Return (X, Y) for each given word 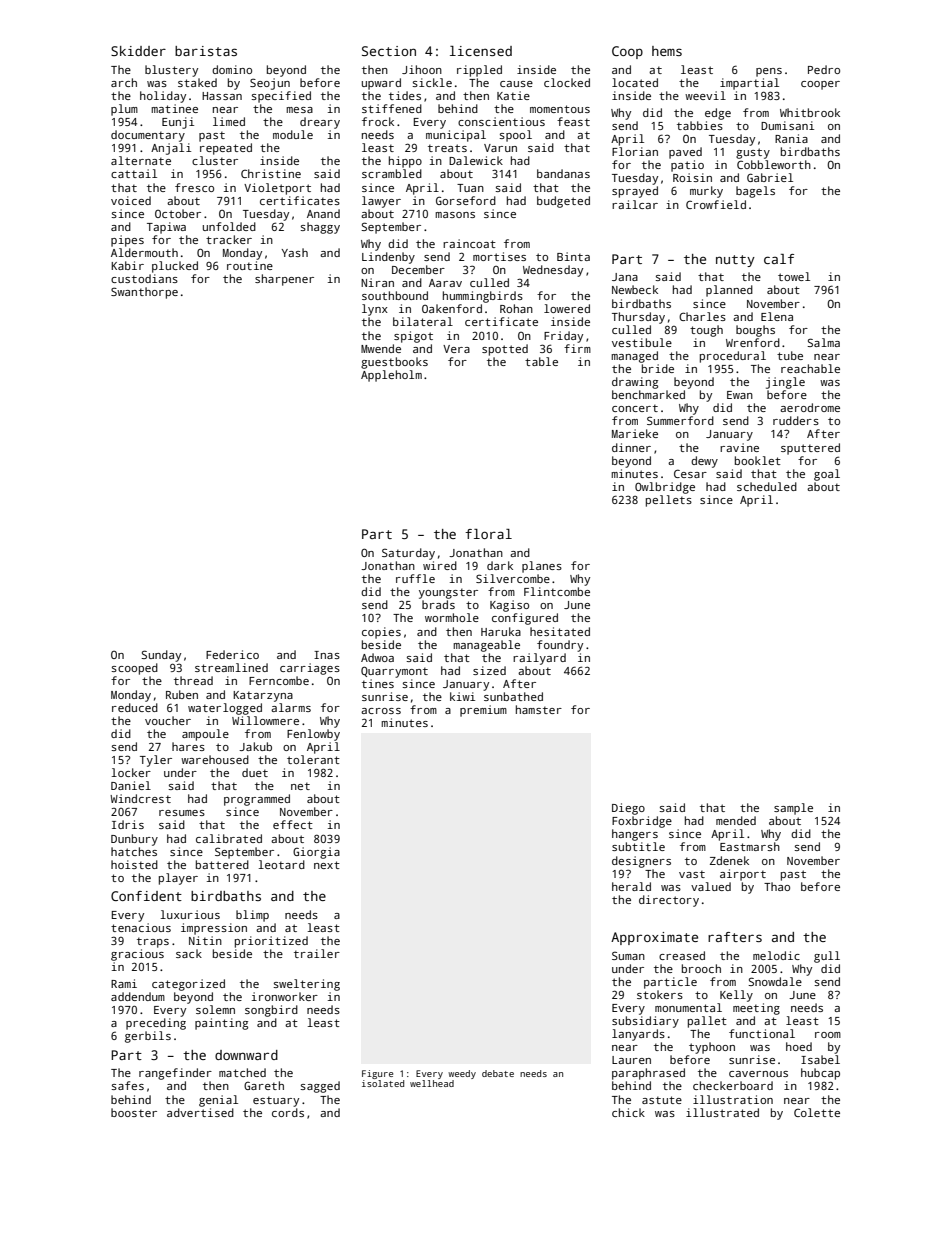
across (381, 711)
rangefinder (175, 1074)
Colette (817, 1112)
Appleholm (391, 376)
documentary (148, 136)
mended (736, 820)
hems (667, 51)
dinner (631, 447)
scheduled (767, 486)
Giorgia (316, 853)
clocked (567, 82)
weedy (462, 1074)
